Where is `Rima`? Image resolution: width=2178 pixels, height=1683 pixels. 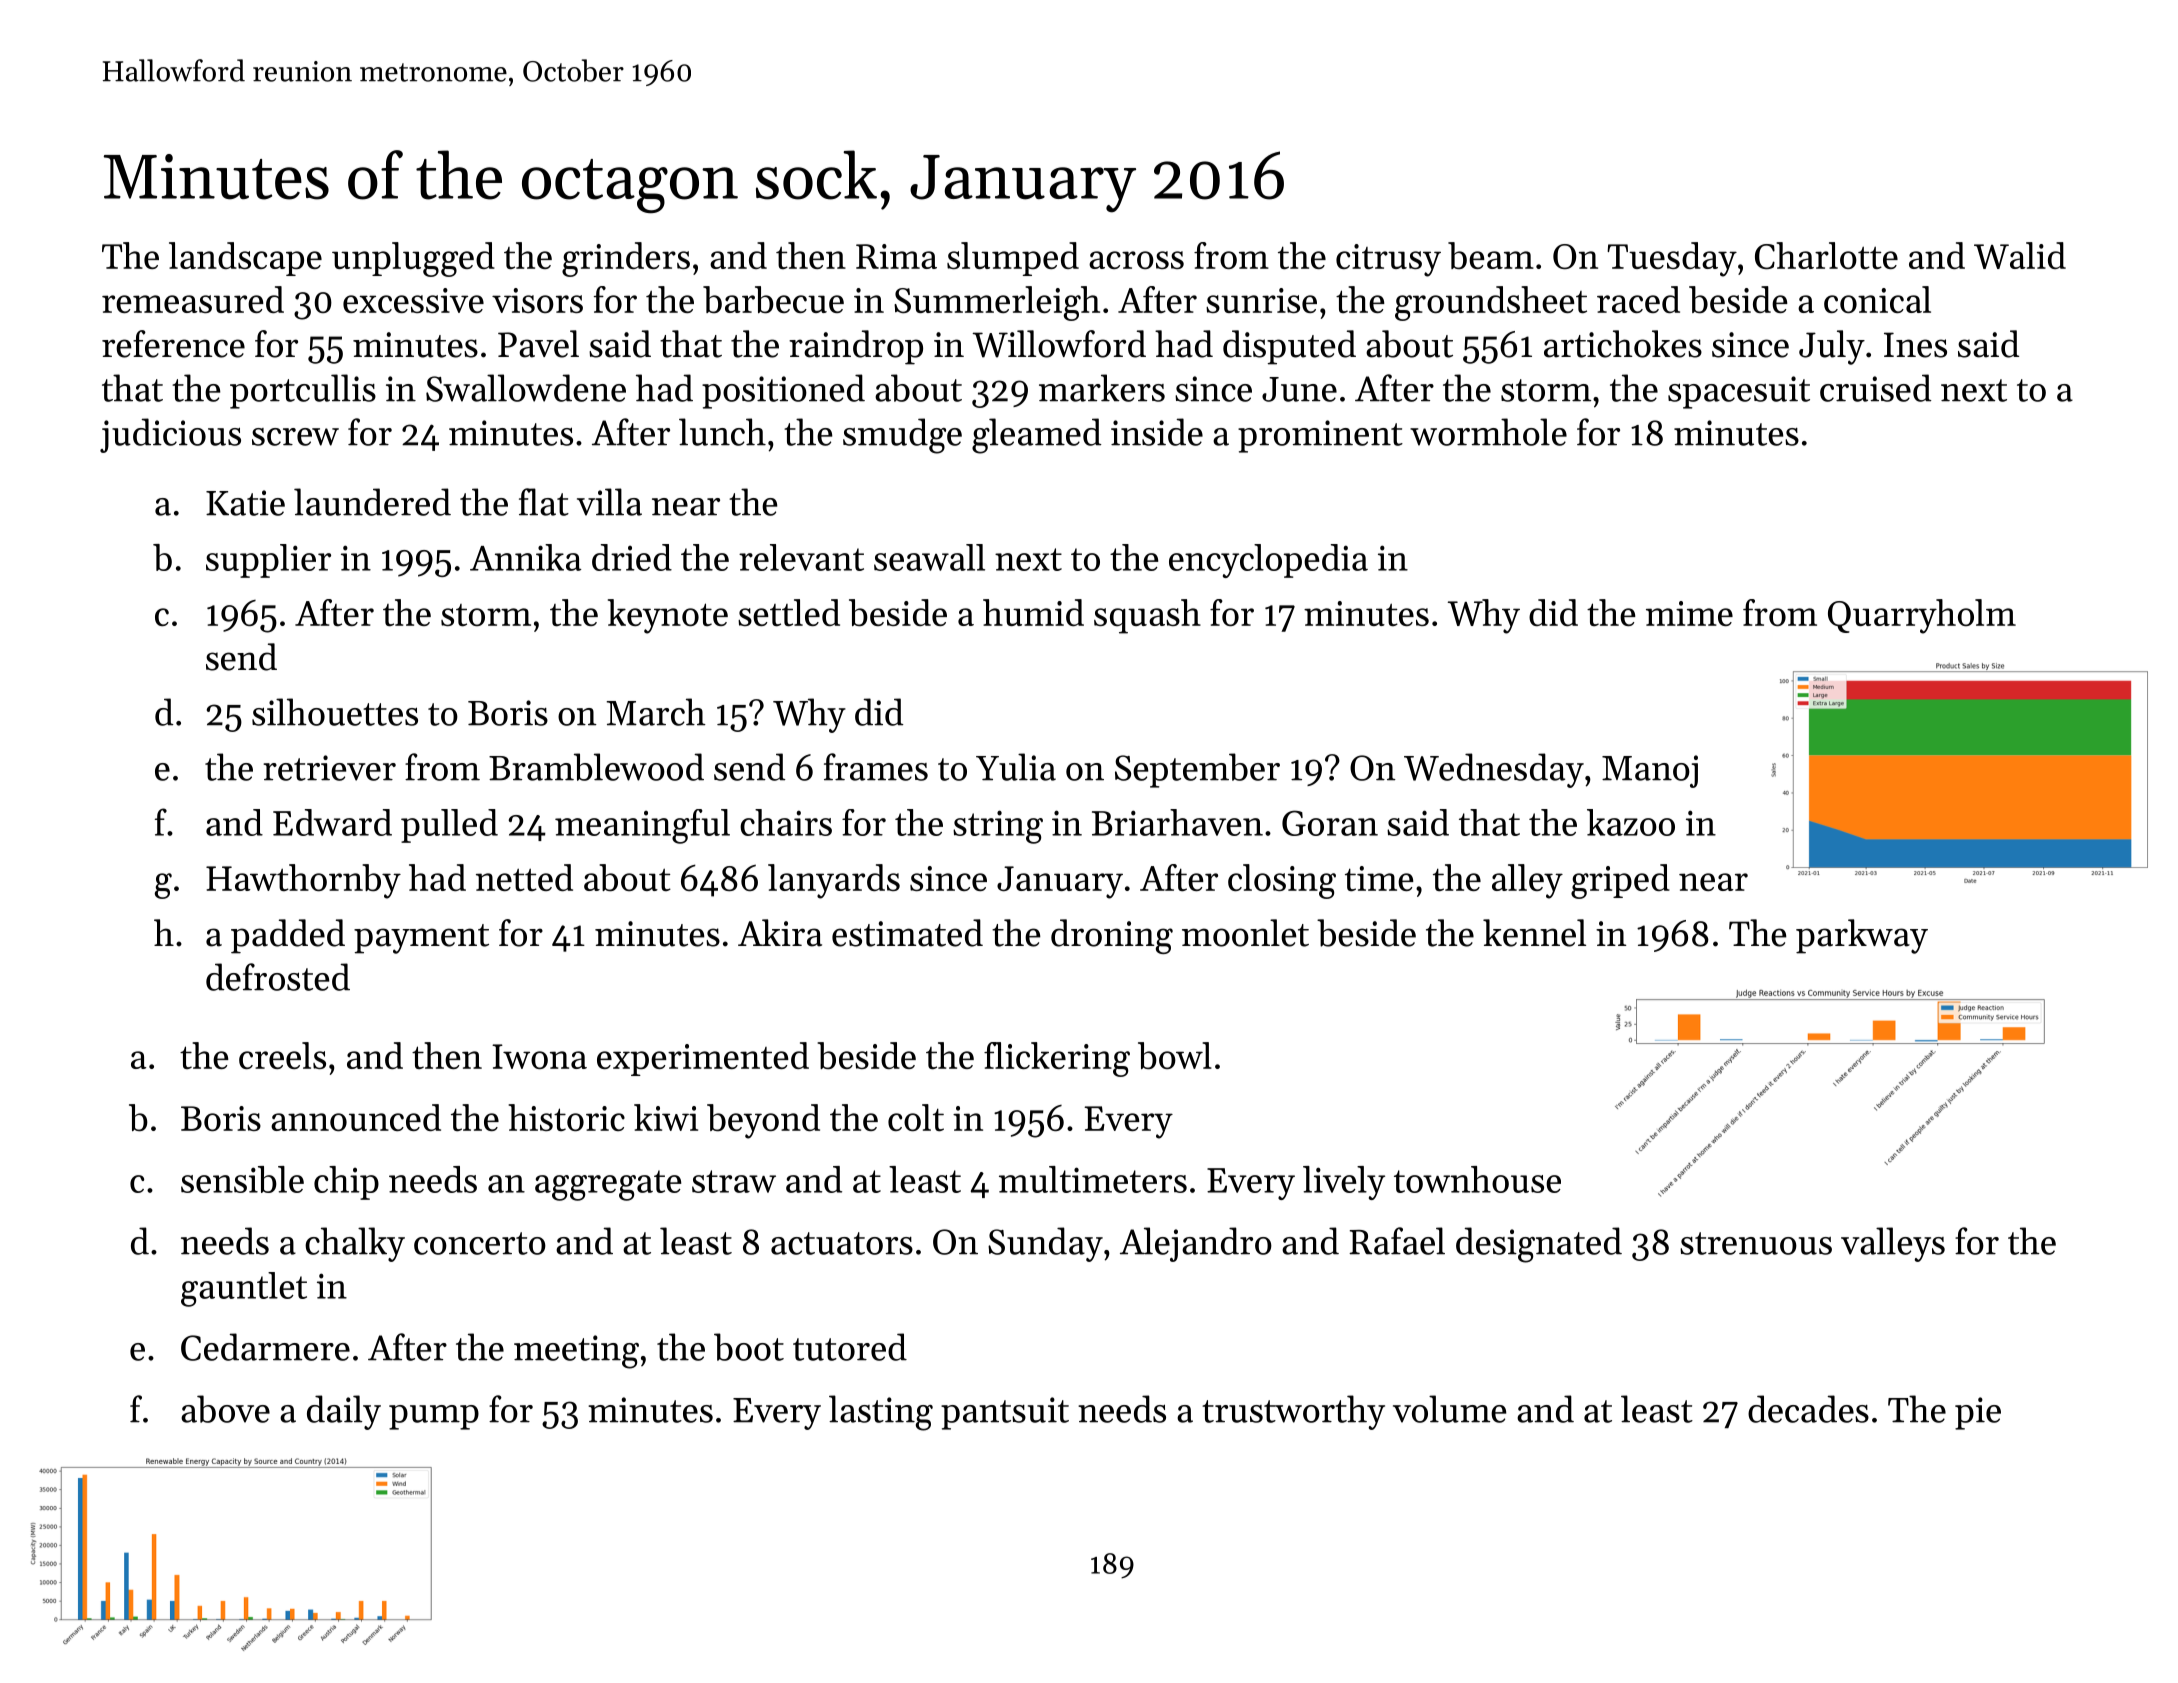
Rima is located at coordinates (896, 256).
